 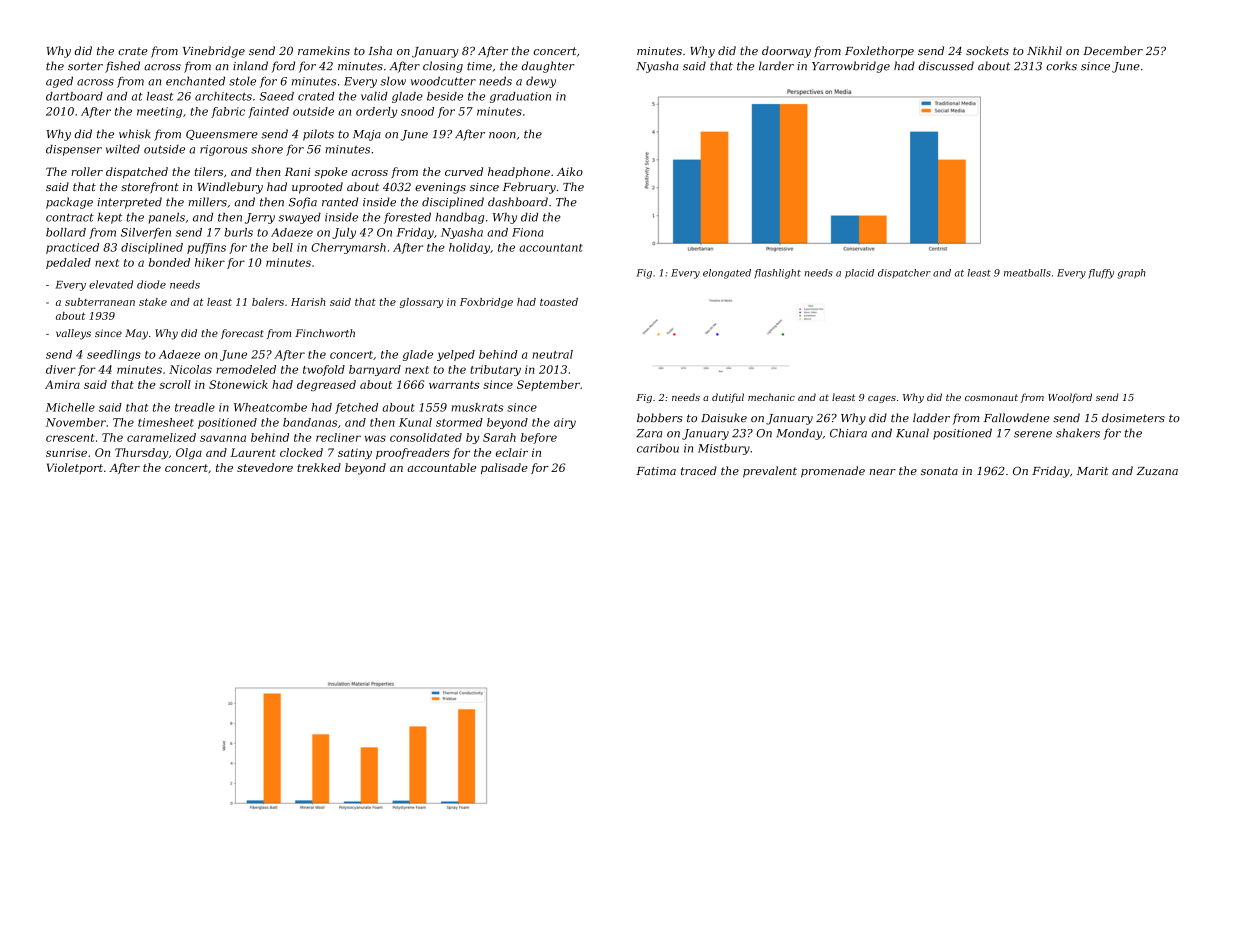 What do you see at coordinates (380, 50) in the screenshot?
I see `Isha` at bounding box center [380, 50].
